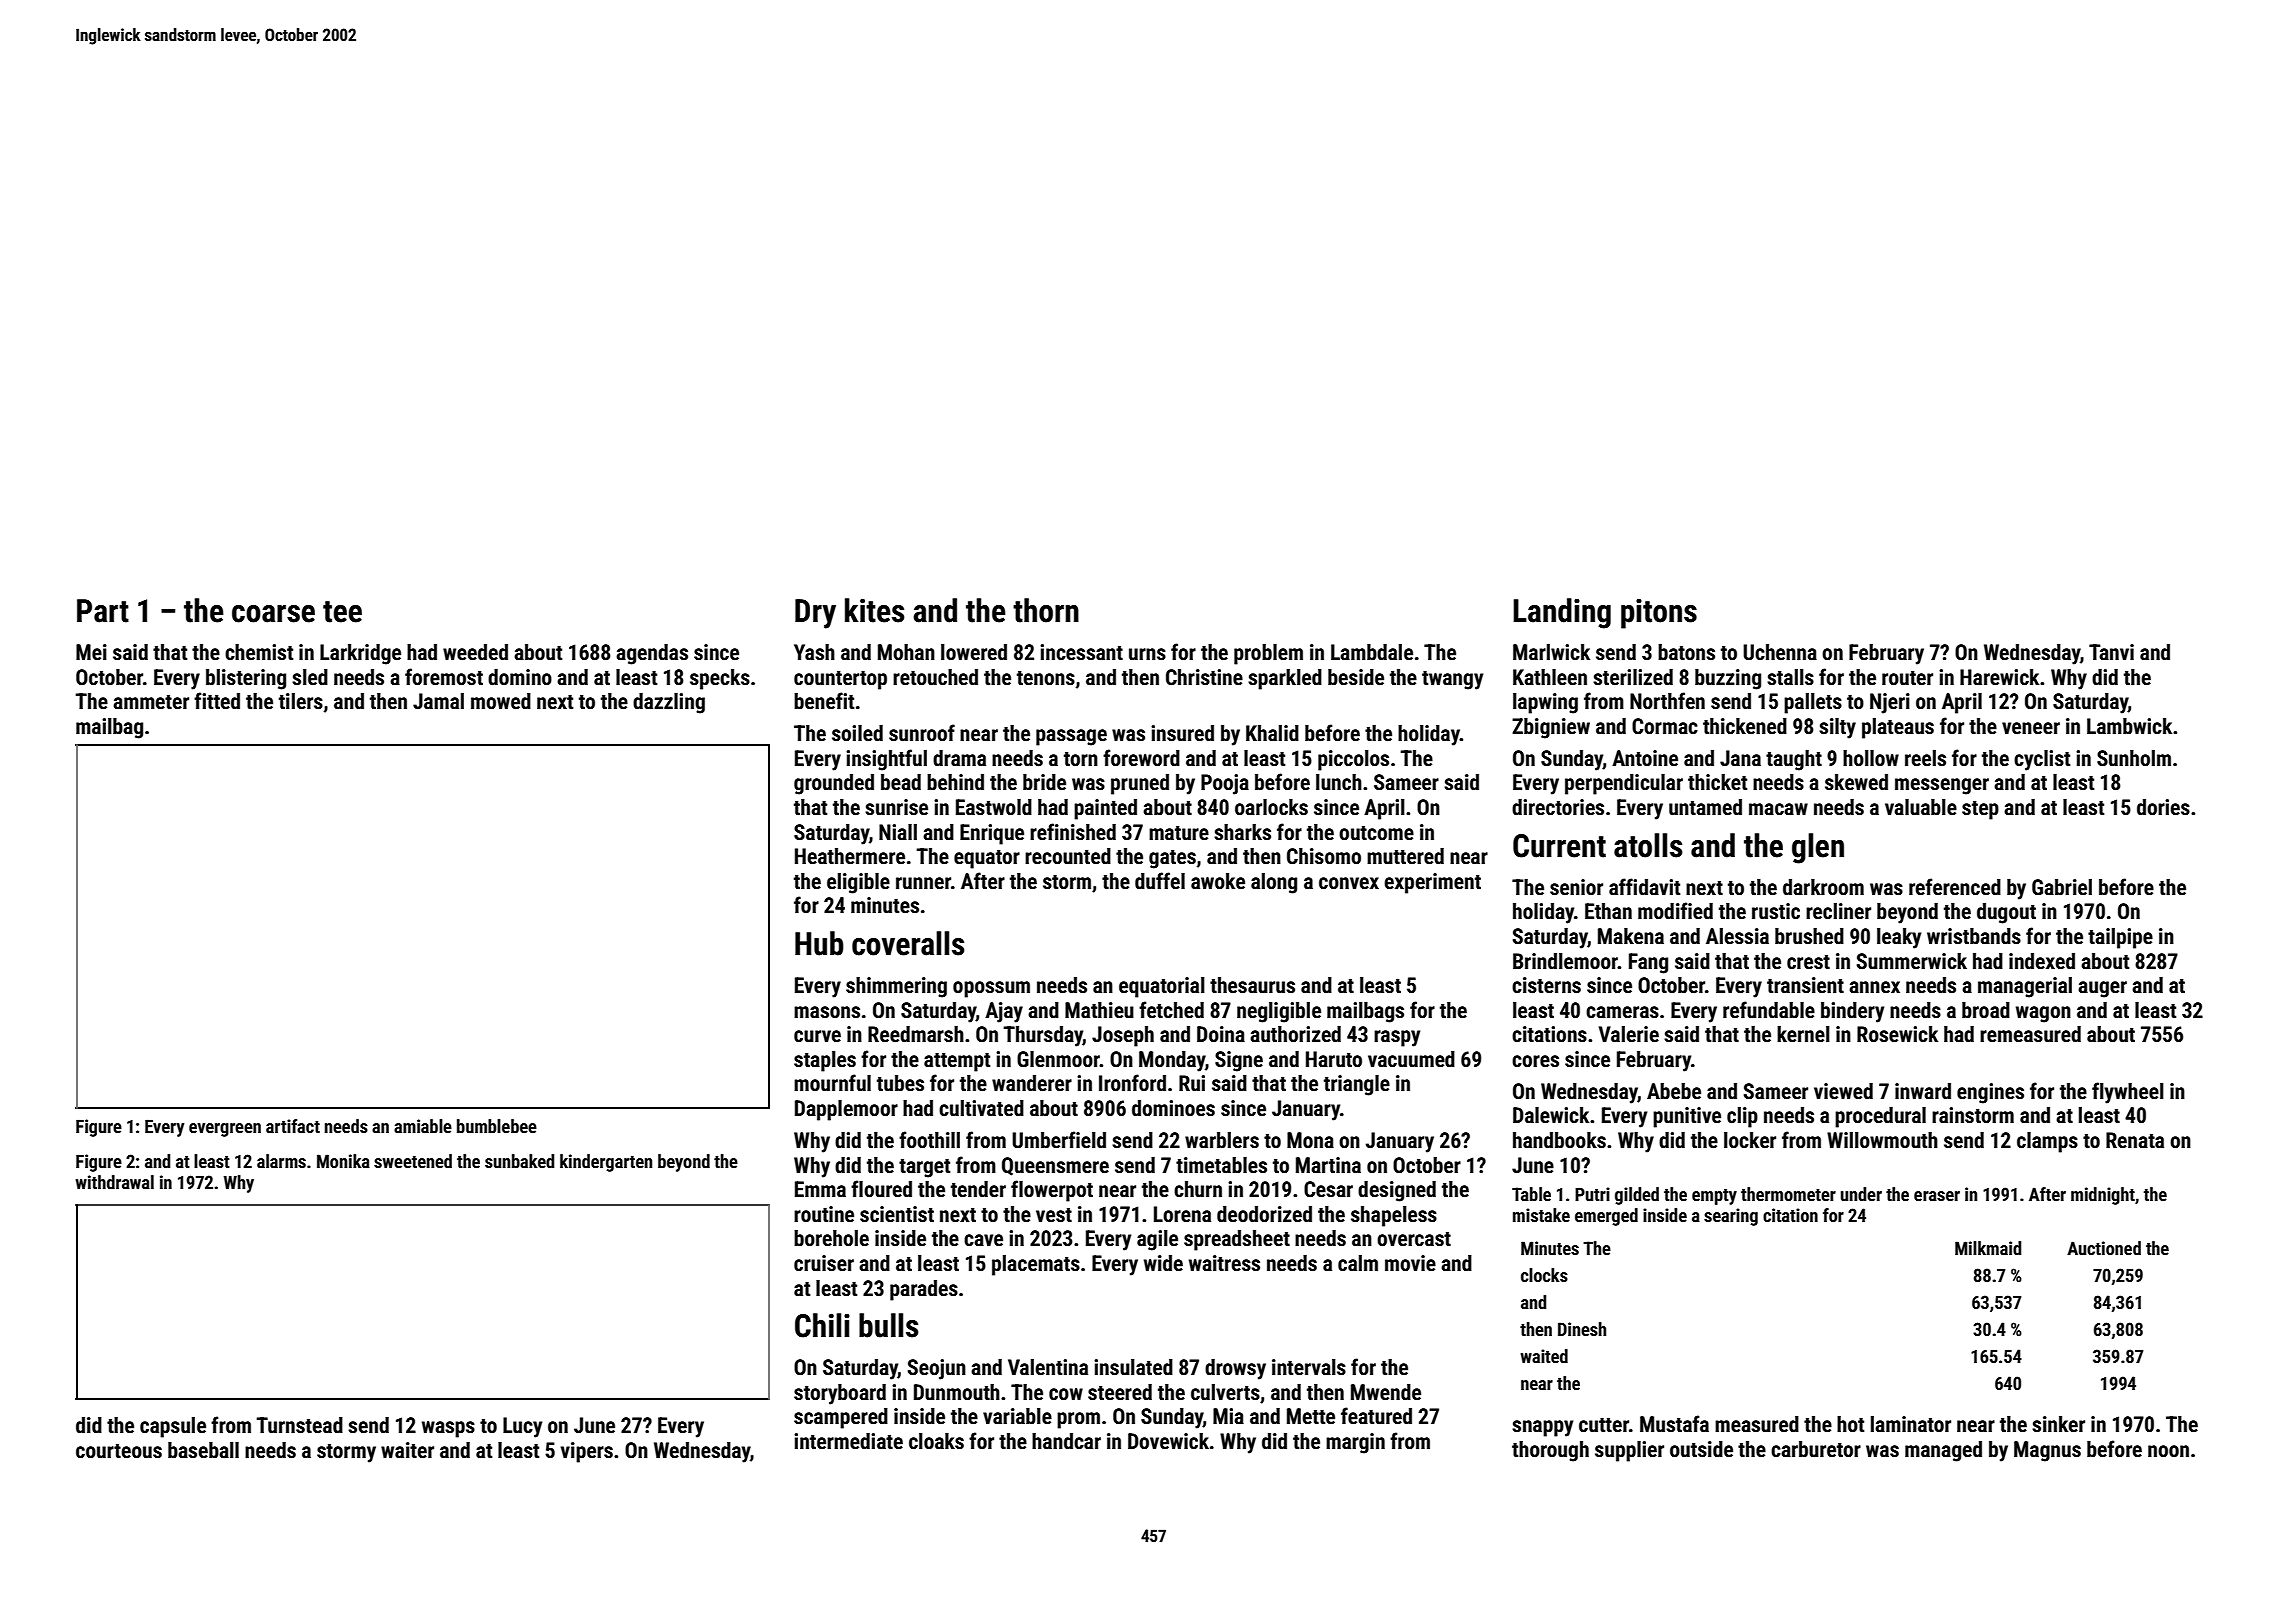 The width and height of the document is (2282, 1614). Describe the element at coordinates (225, 1130) in the document. I see `evergreen` at that location.
